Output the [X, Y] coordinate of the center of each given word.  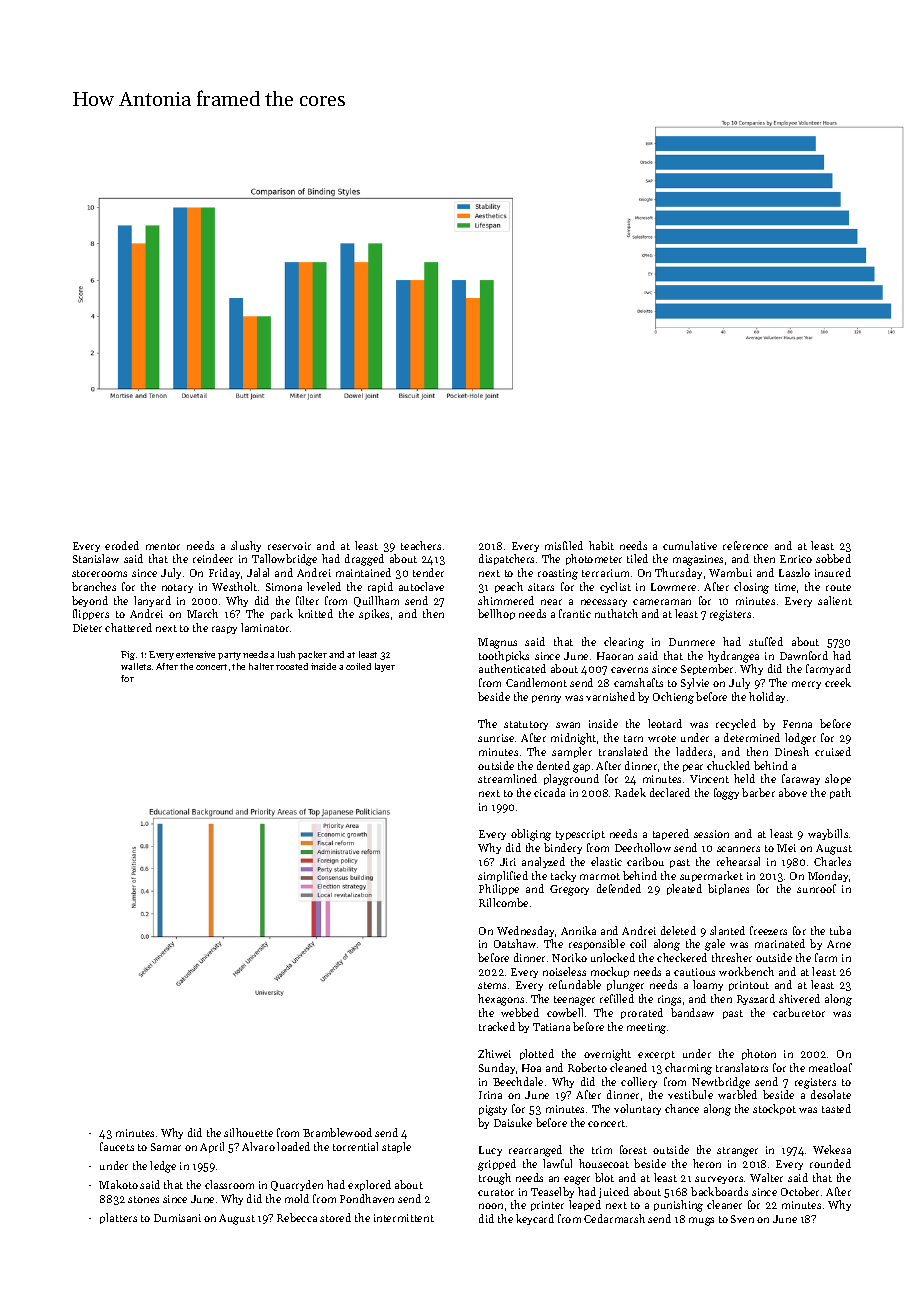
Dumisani [177, 1218]
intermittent [404, 1218]
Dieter [87, 628]
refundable [575, 984]
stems [492, 985]
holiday [767, 697]
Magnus [497, 643]
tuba [840, 930]
